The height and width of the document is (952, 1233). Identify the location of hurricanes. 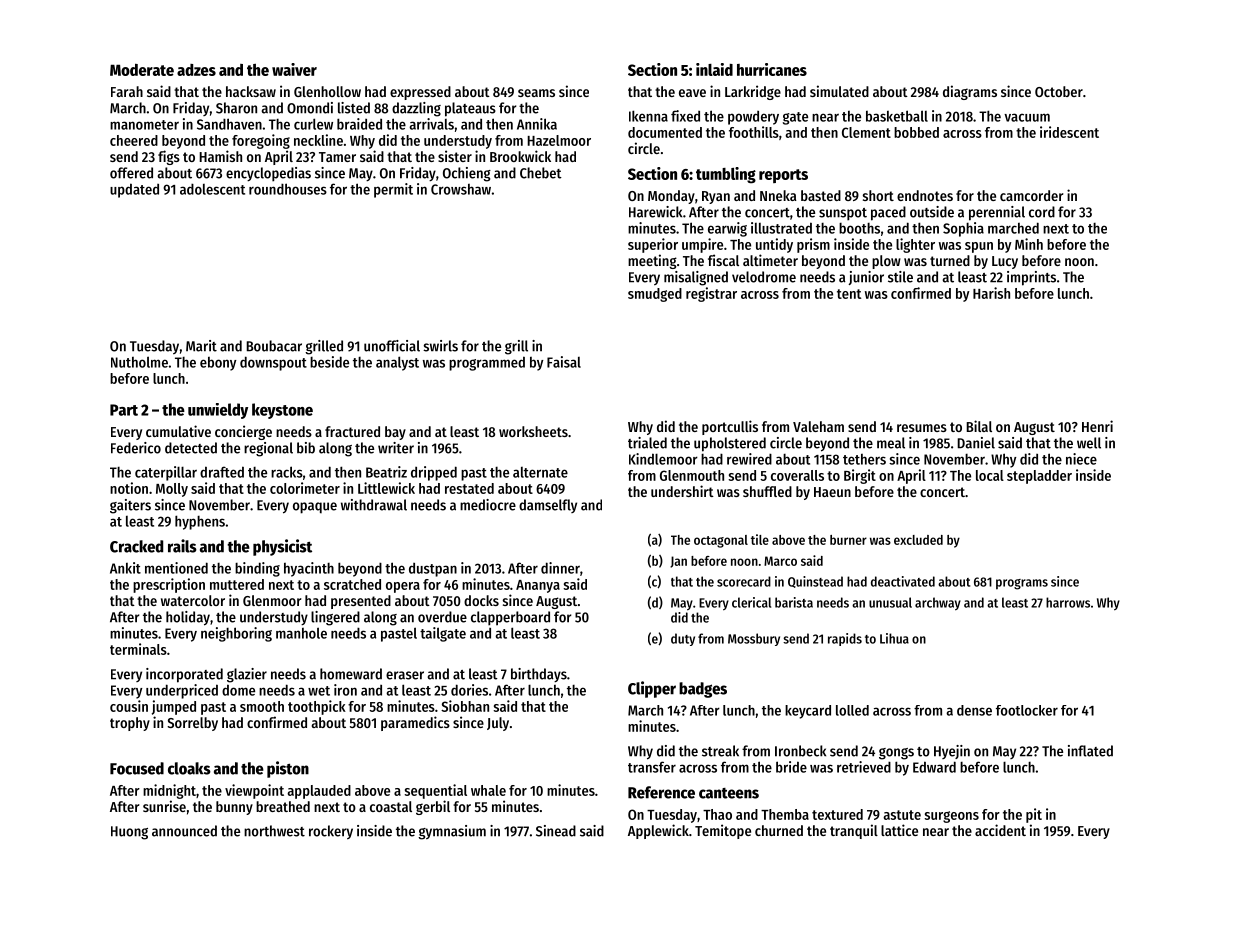
(772, 69).
